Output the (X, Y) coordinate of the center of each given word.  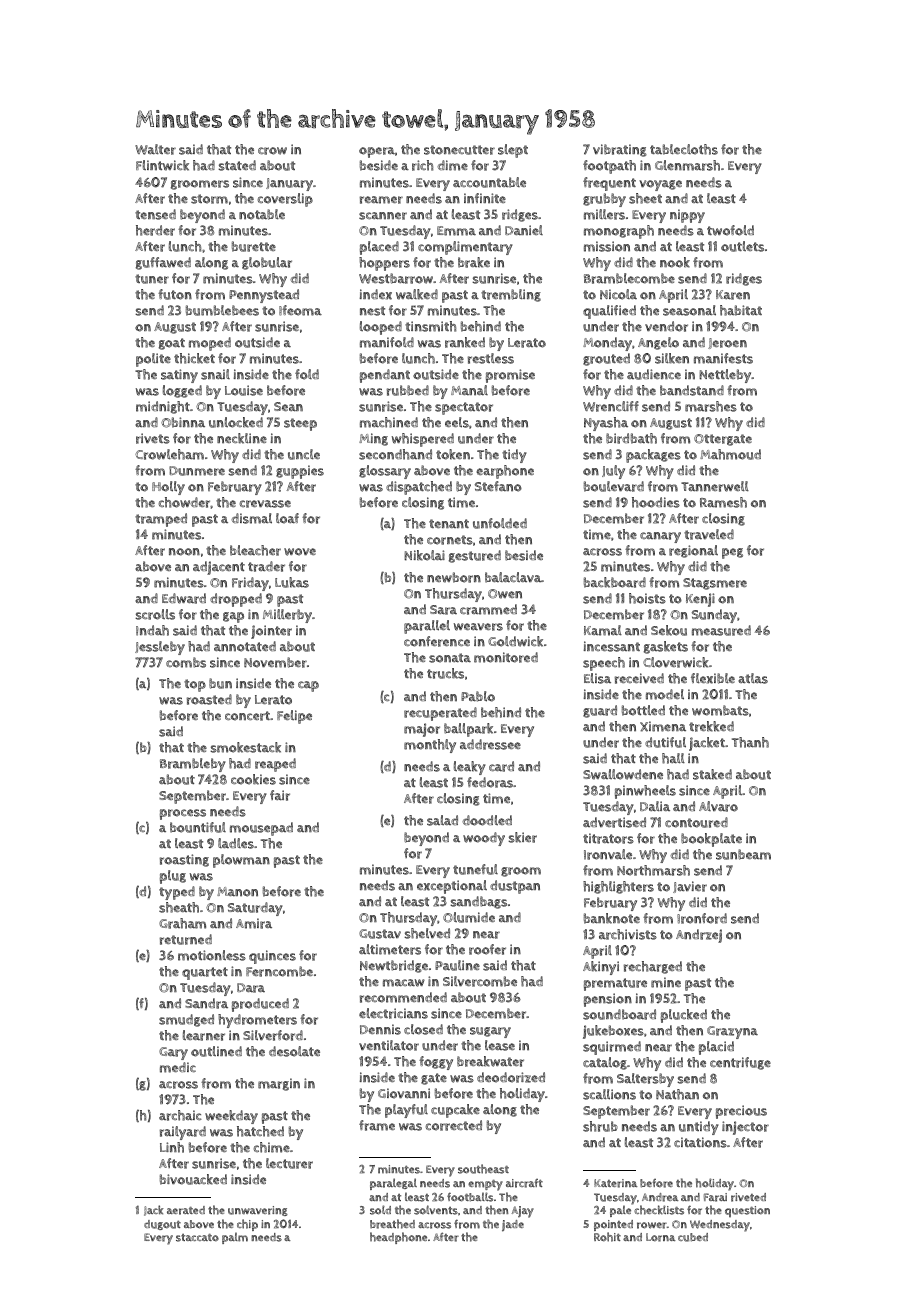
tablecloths (684, 149)
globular (267, 263)
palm (235, 1238)
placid (716, 1048)
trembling (511, 295)
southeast (483, 1169)
